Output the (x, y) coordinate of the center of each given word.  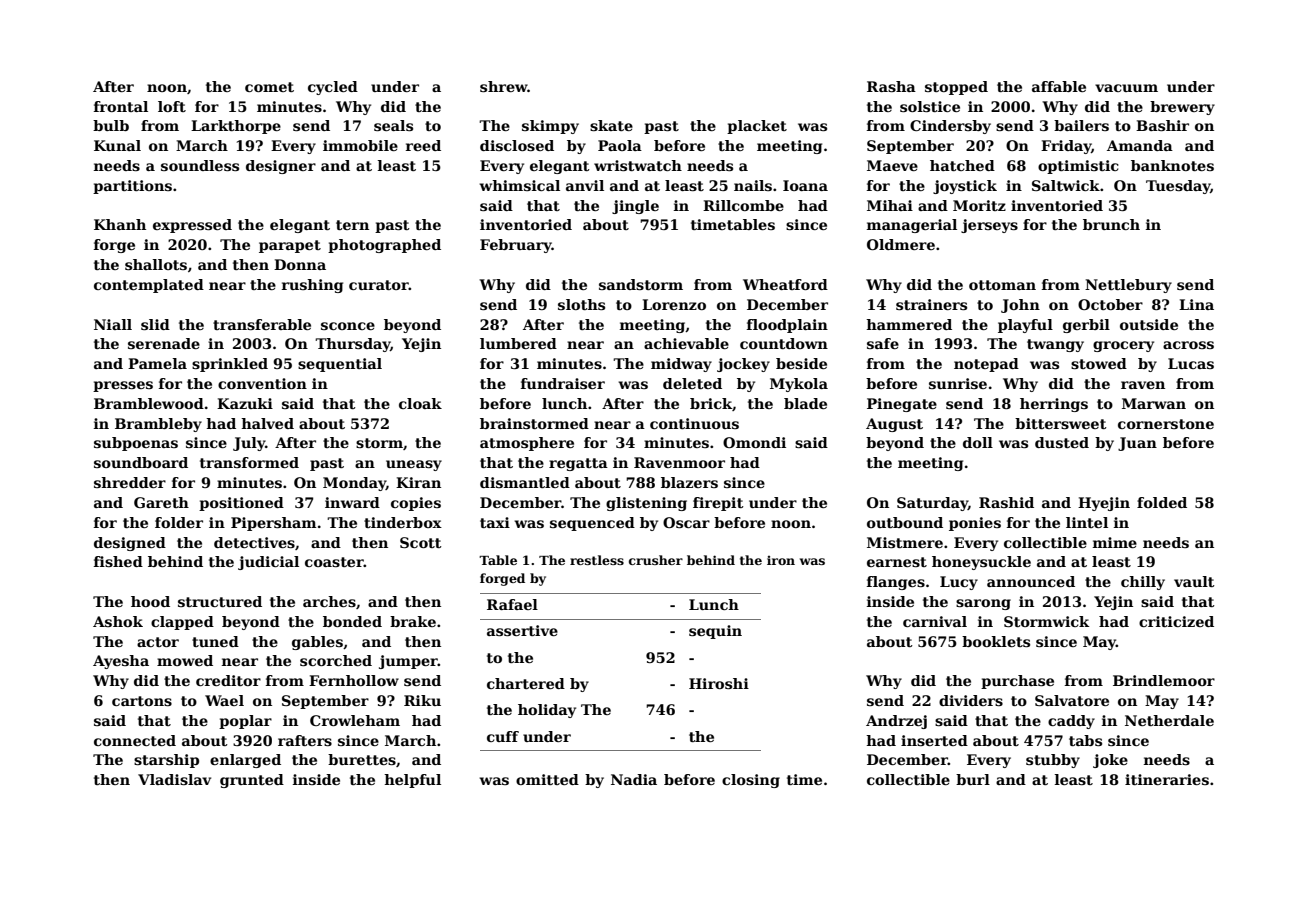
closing (751, 781)
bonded (352, 621)
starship (166, 761)
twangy (1055, 345)
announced (1031, 581)
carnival (935, 621)
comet (269, 87)
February (516, 246)
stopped (956, 88)
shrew (504, 86)
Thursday (352, 345)
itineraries (1167, 779)
